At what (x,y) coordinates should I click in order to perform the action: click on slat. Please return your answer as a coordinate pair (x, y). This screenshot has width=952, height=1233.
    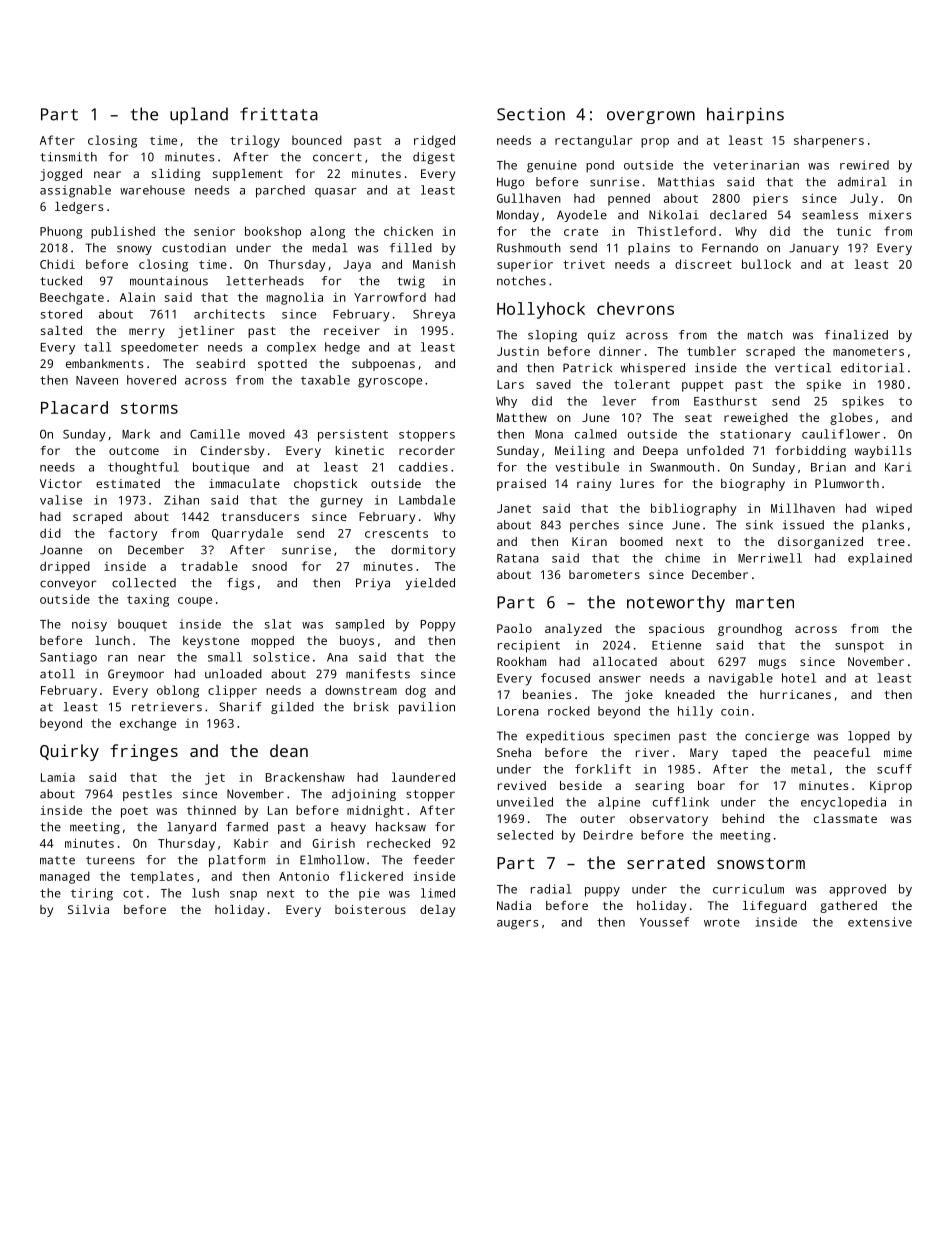
    Looking at the image, I should click on (278, 624).
